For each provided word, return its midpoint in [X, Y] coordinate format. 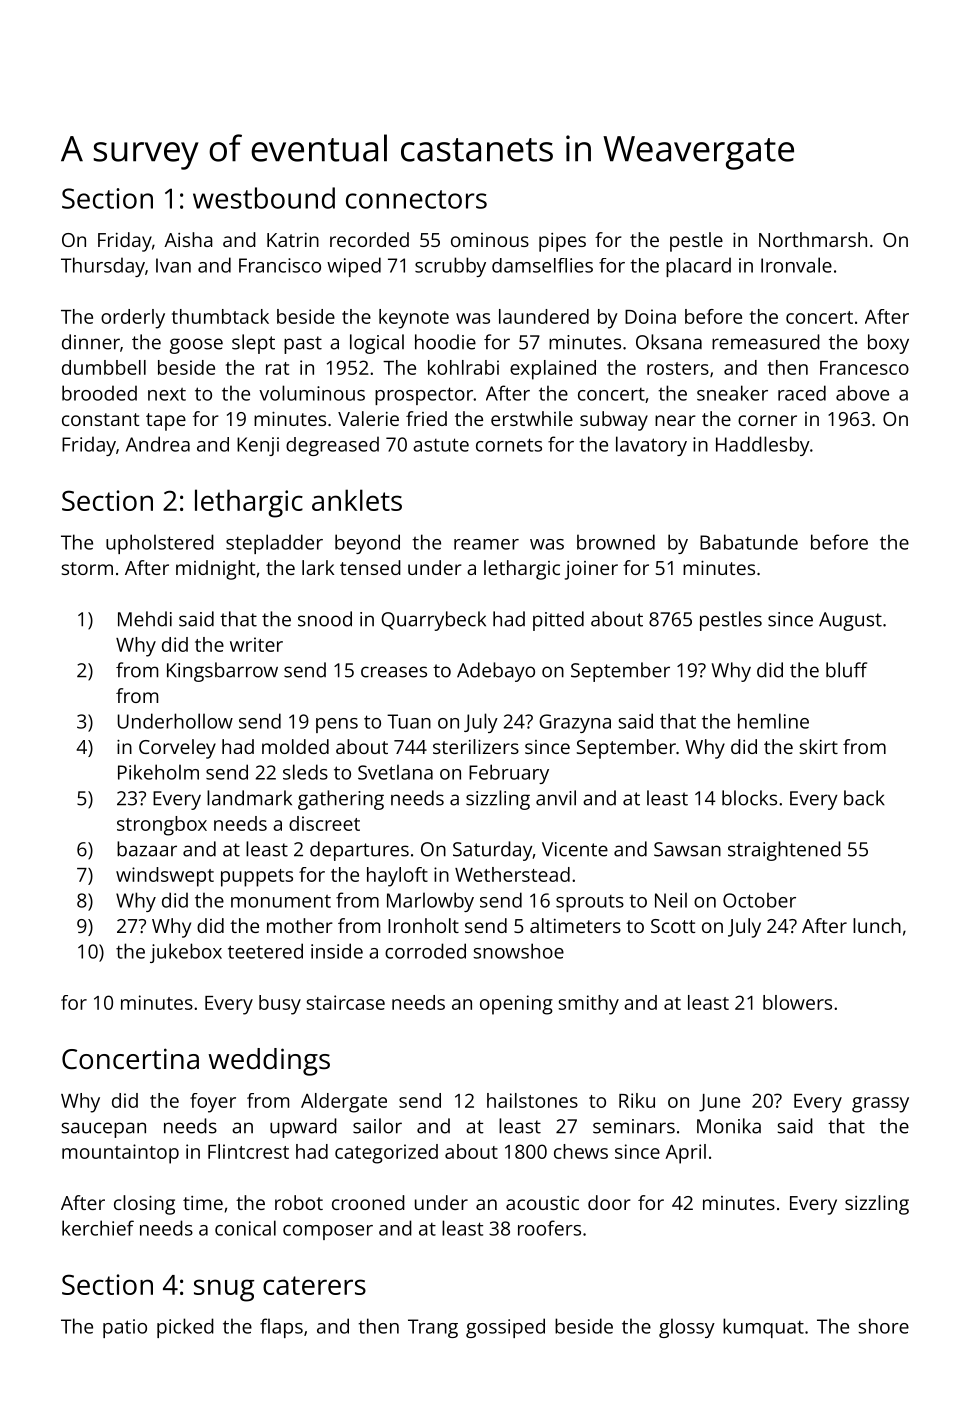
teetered [265, 951]
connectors [416, 199]
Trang [433, 1328]
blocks [749, 798]
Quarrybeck [433, 621]
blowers [797, 1002]
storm [87, 568]
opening [516, 1005]
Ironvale [796, 265]
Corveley [177, 749]
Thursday [103, 267]
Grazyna [575, 723]
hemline [773, 721]
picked [185, 1328]
